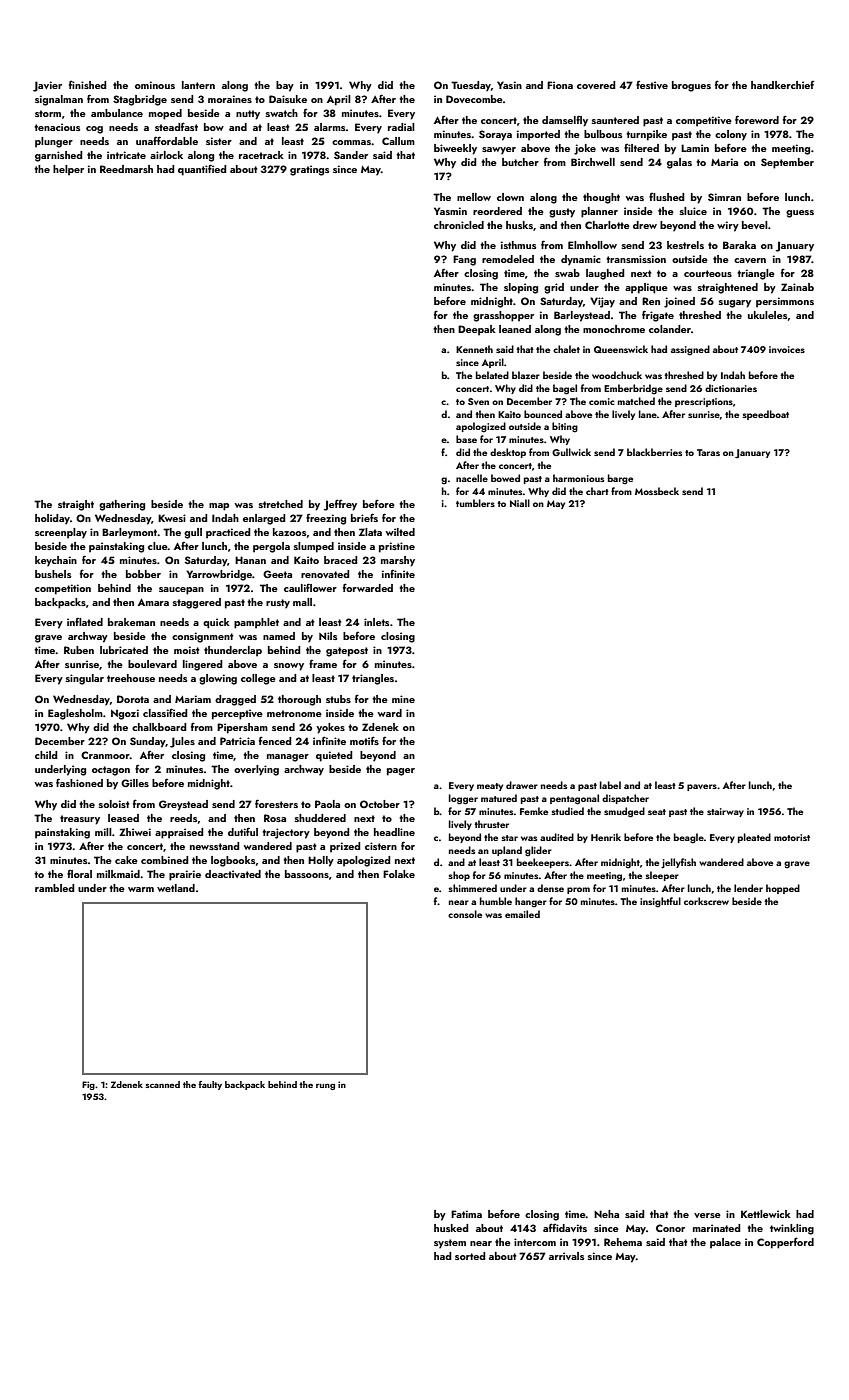  I want to click on pleated, so click(754, 838).
